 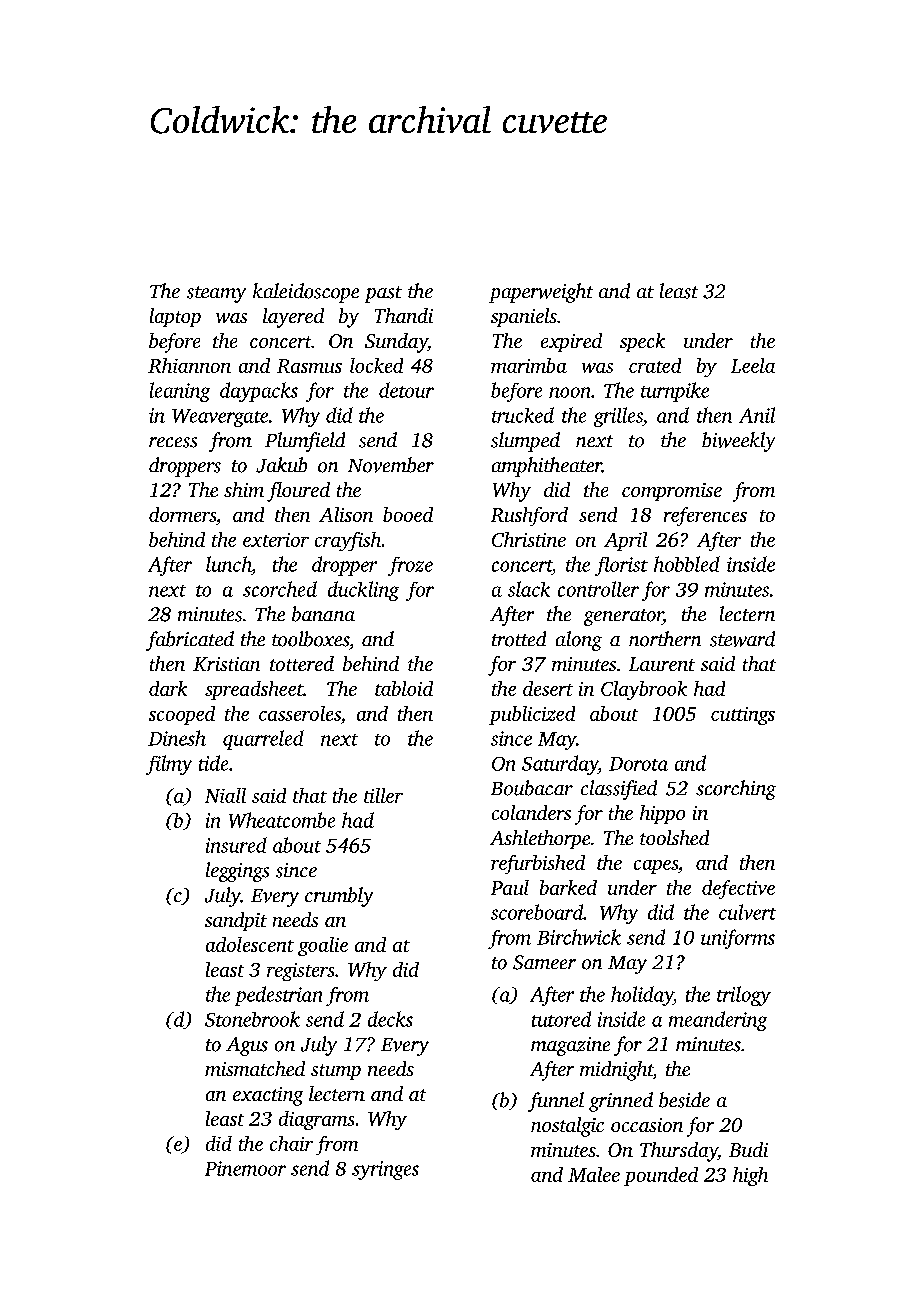 What do you see at coordinates (524, 317) in the image?
I see `spaniels` at bounding box center [524, 317].
